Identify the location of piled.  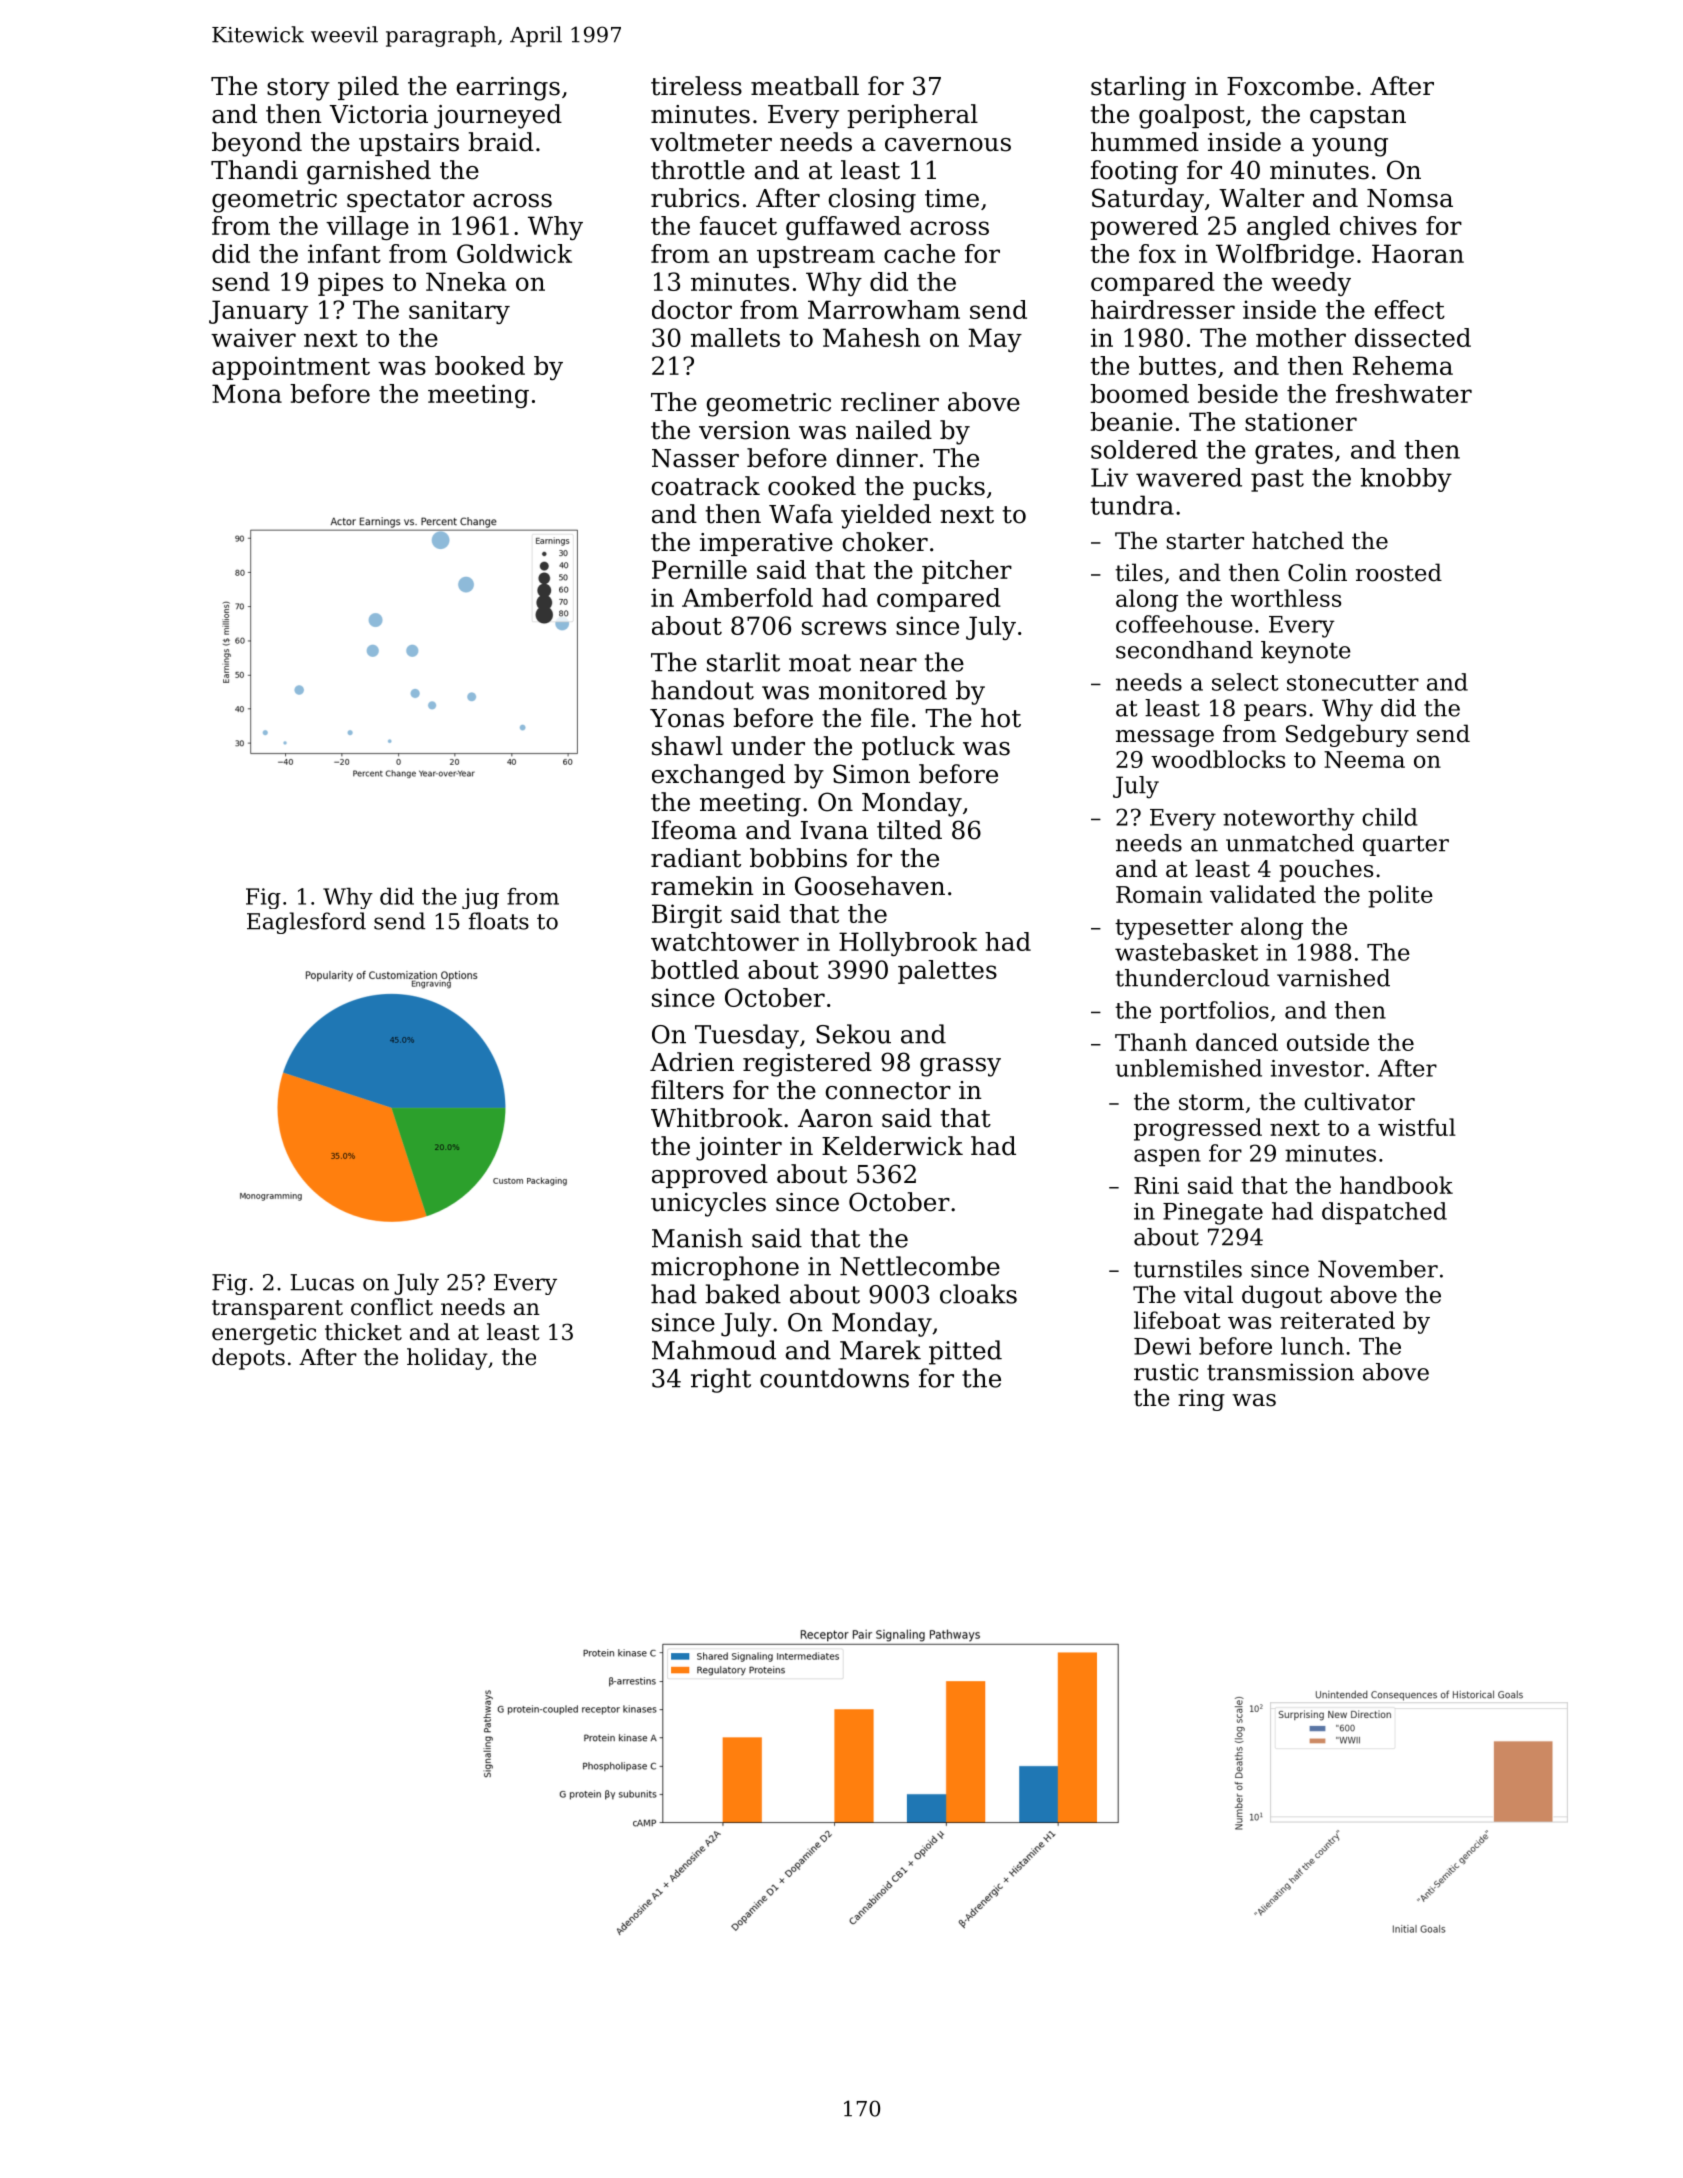
(368, 88).
